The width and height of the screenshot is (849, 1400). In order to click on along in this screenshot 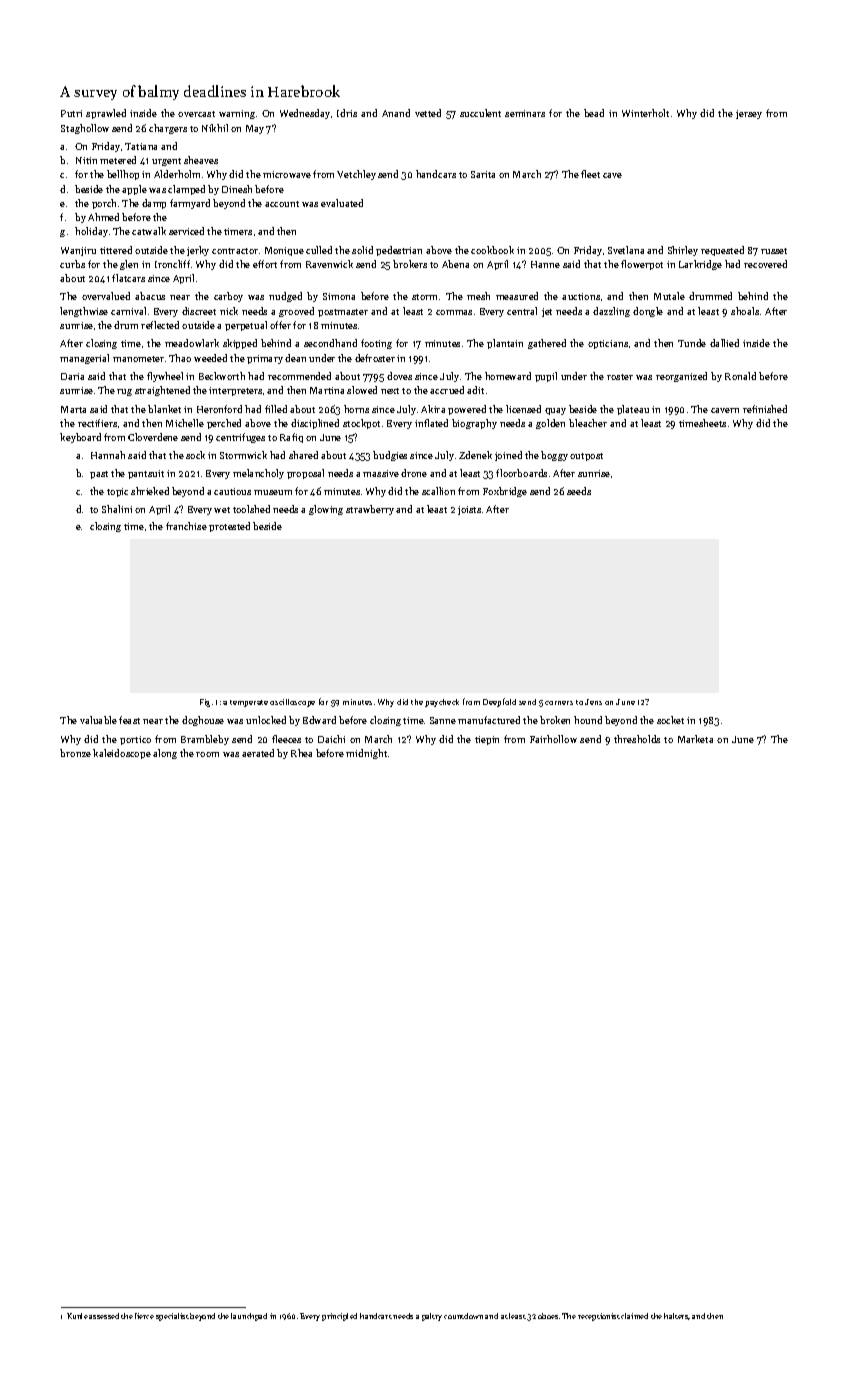, I will do `click(165, 754)`.
